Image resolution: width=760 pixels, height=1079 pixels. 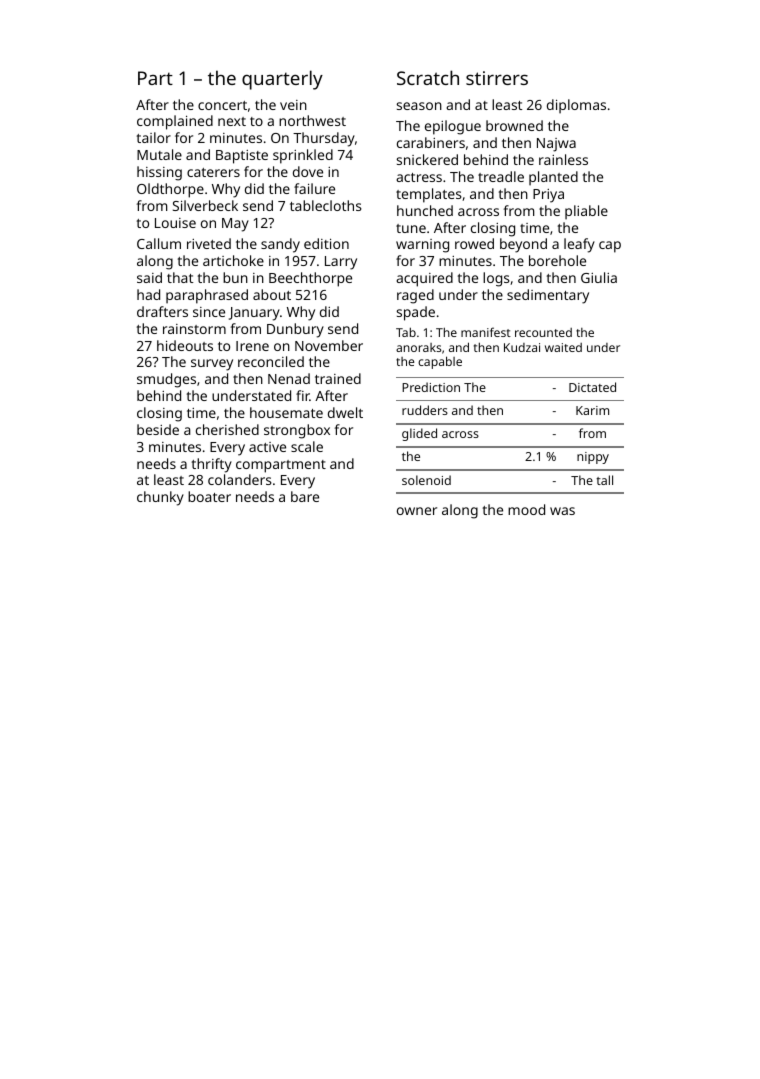 What do you see at coordinates (599, 277) in the screenshot?
I see `Giulia` at bounding box center [599, 277].
